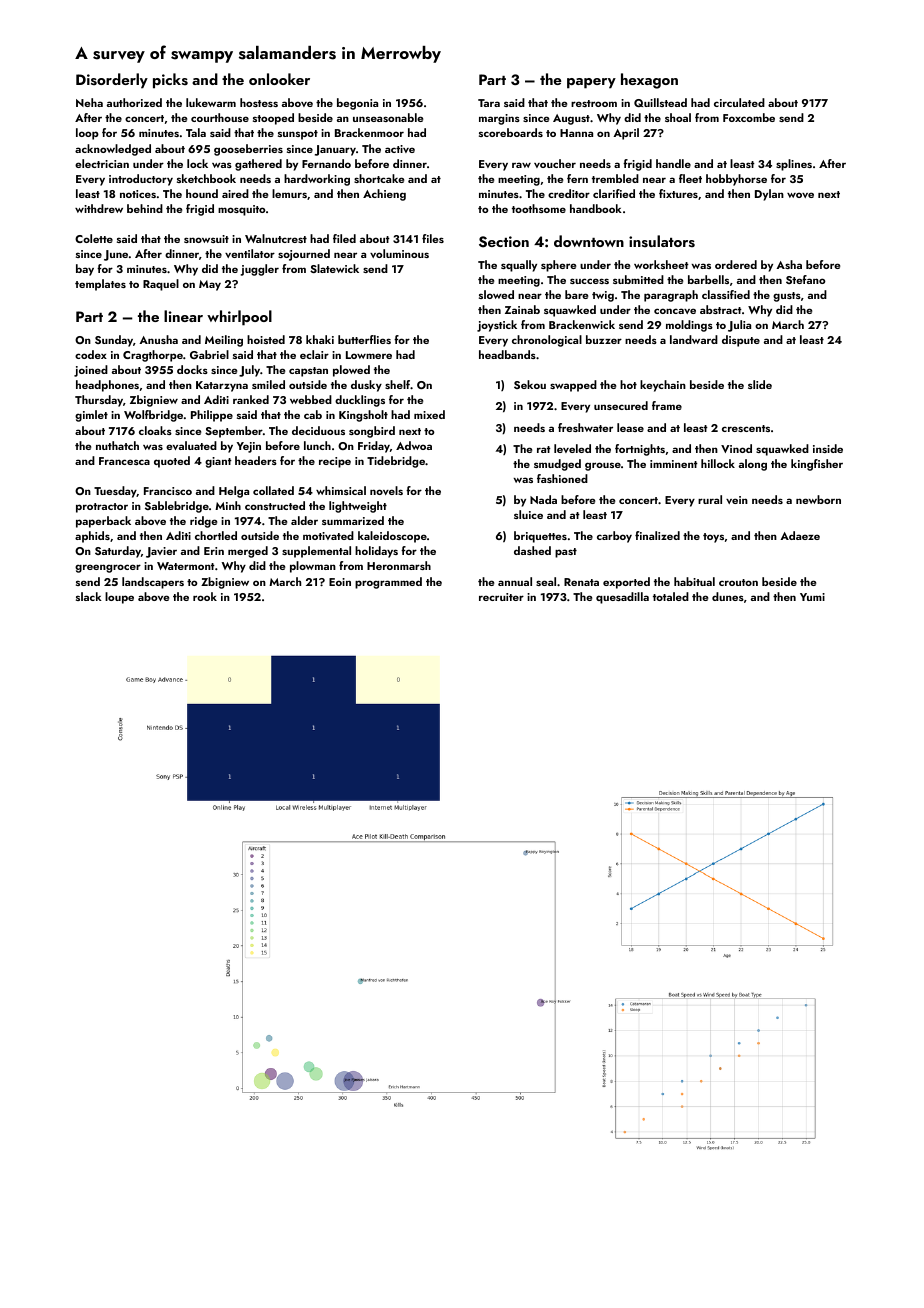 The height and width of the image is (1308, 924). I want to click on voluminous, so click(399, 253).
